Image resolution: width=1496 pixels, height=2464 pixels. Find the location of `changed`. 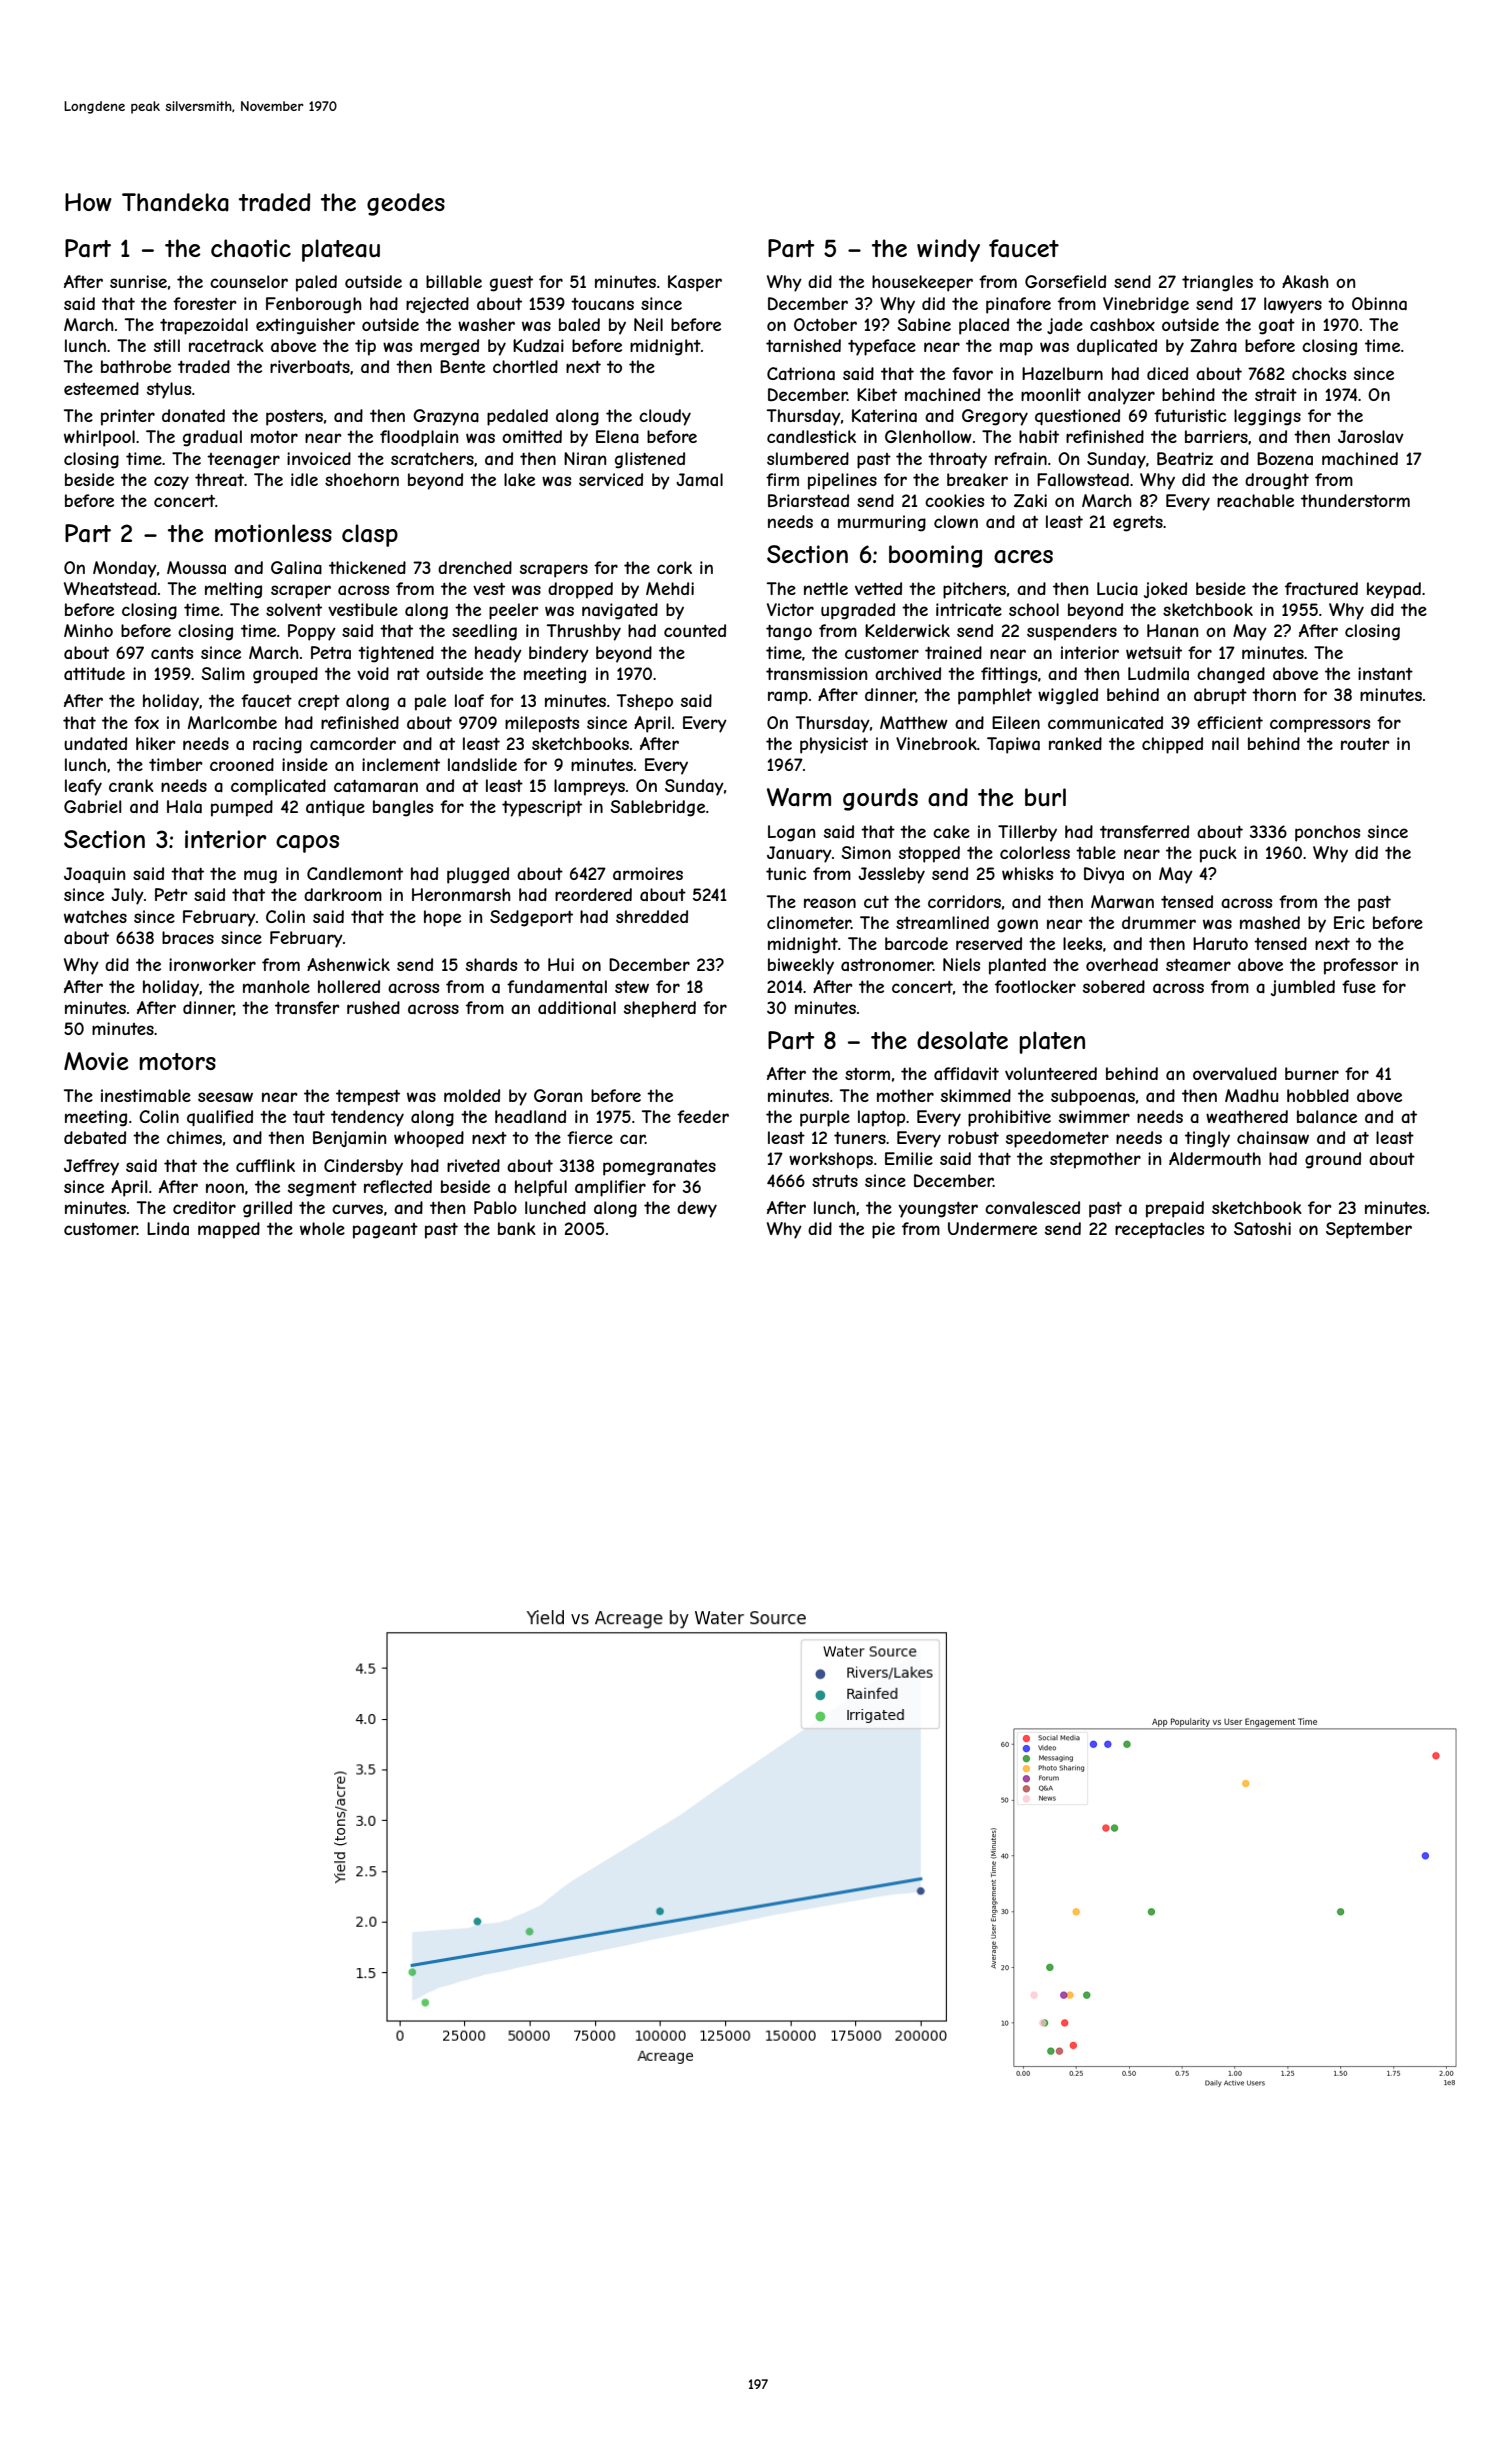

changed is located at coordinates (1231, 675).
